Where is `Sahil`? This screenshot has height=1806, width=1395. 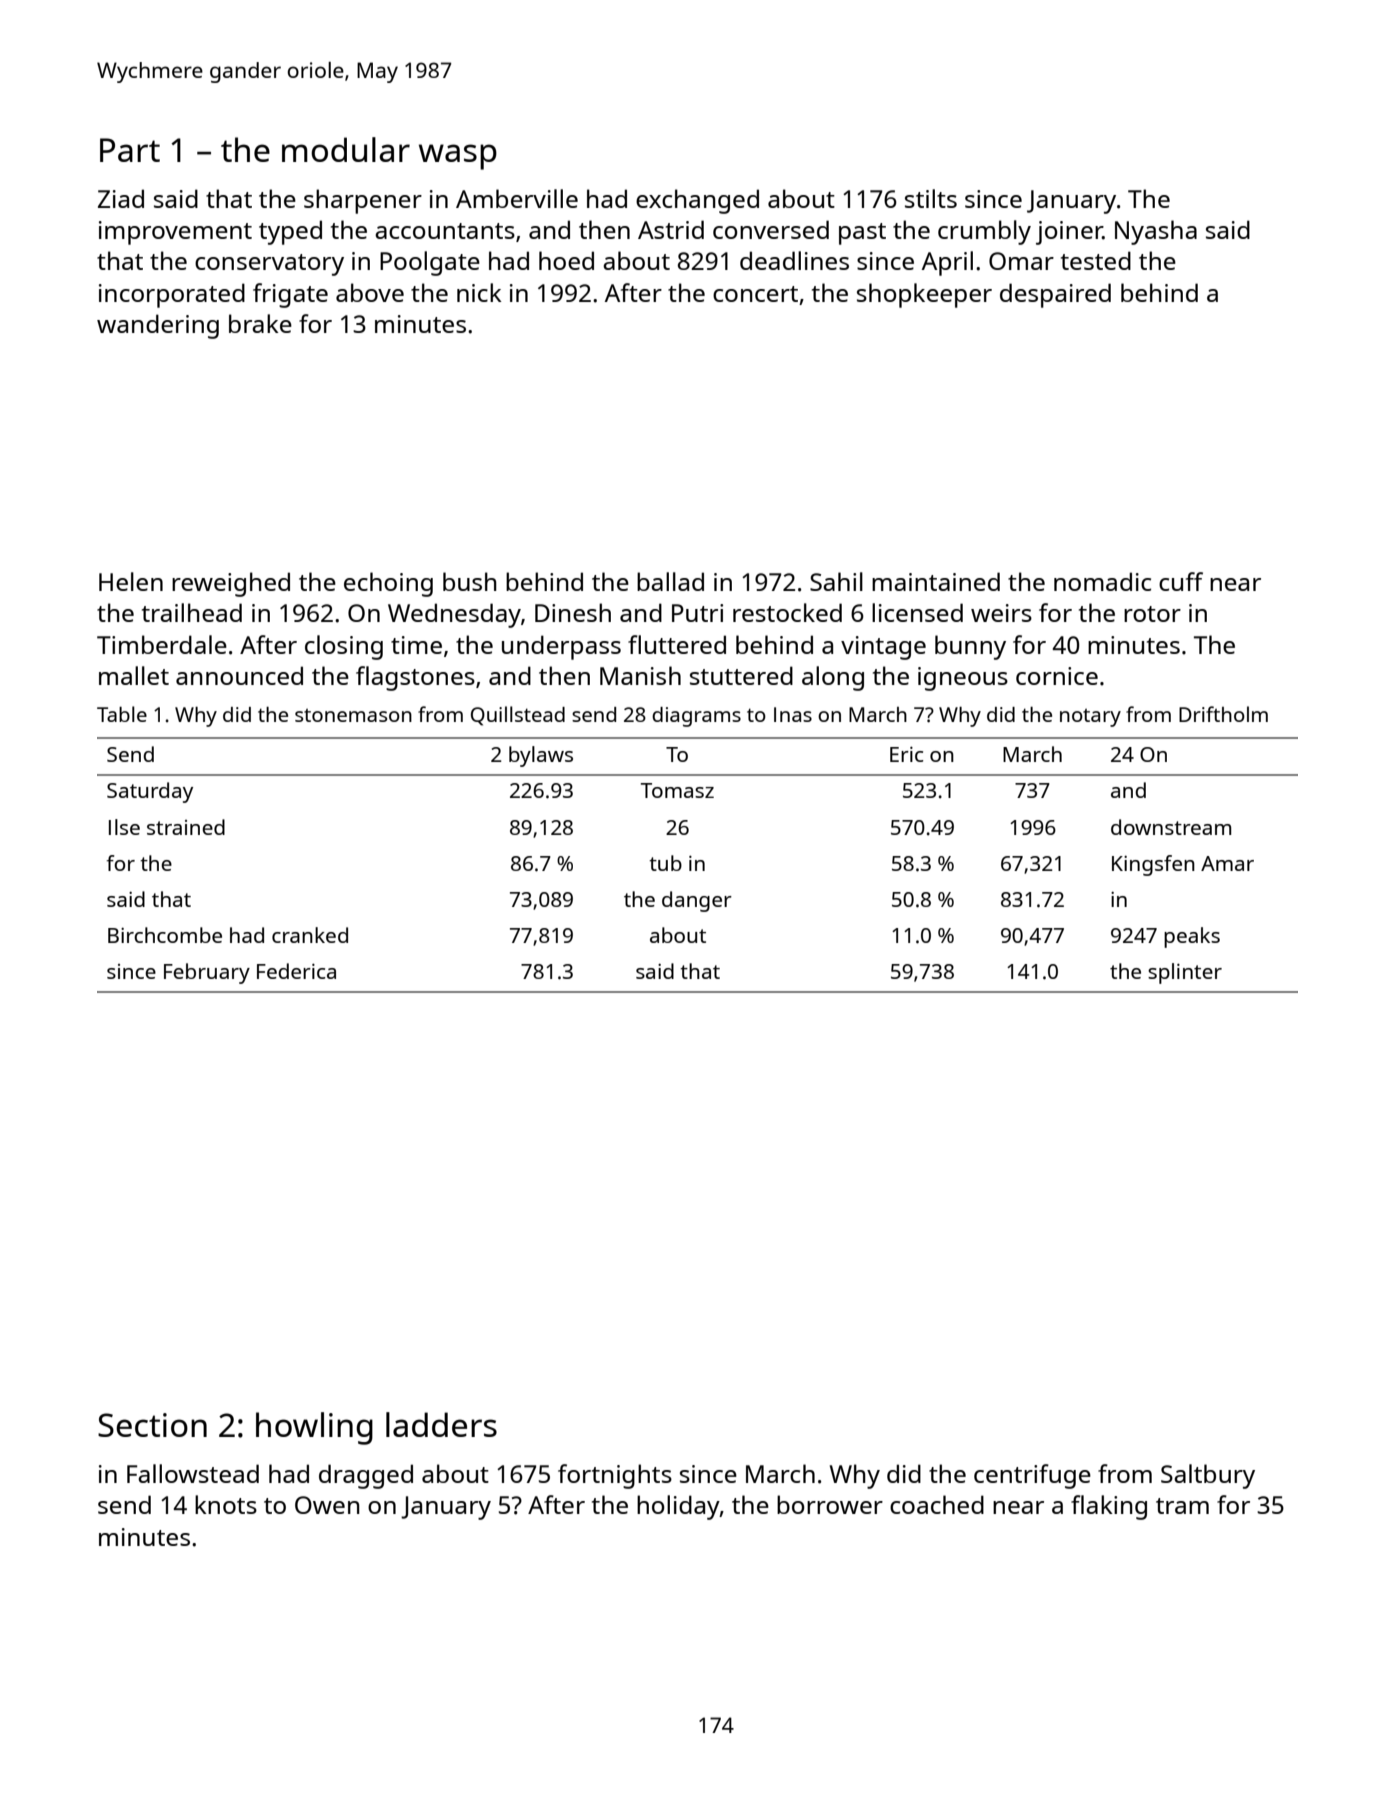
Sahil is located at coordinates (836, 581).
